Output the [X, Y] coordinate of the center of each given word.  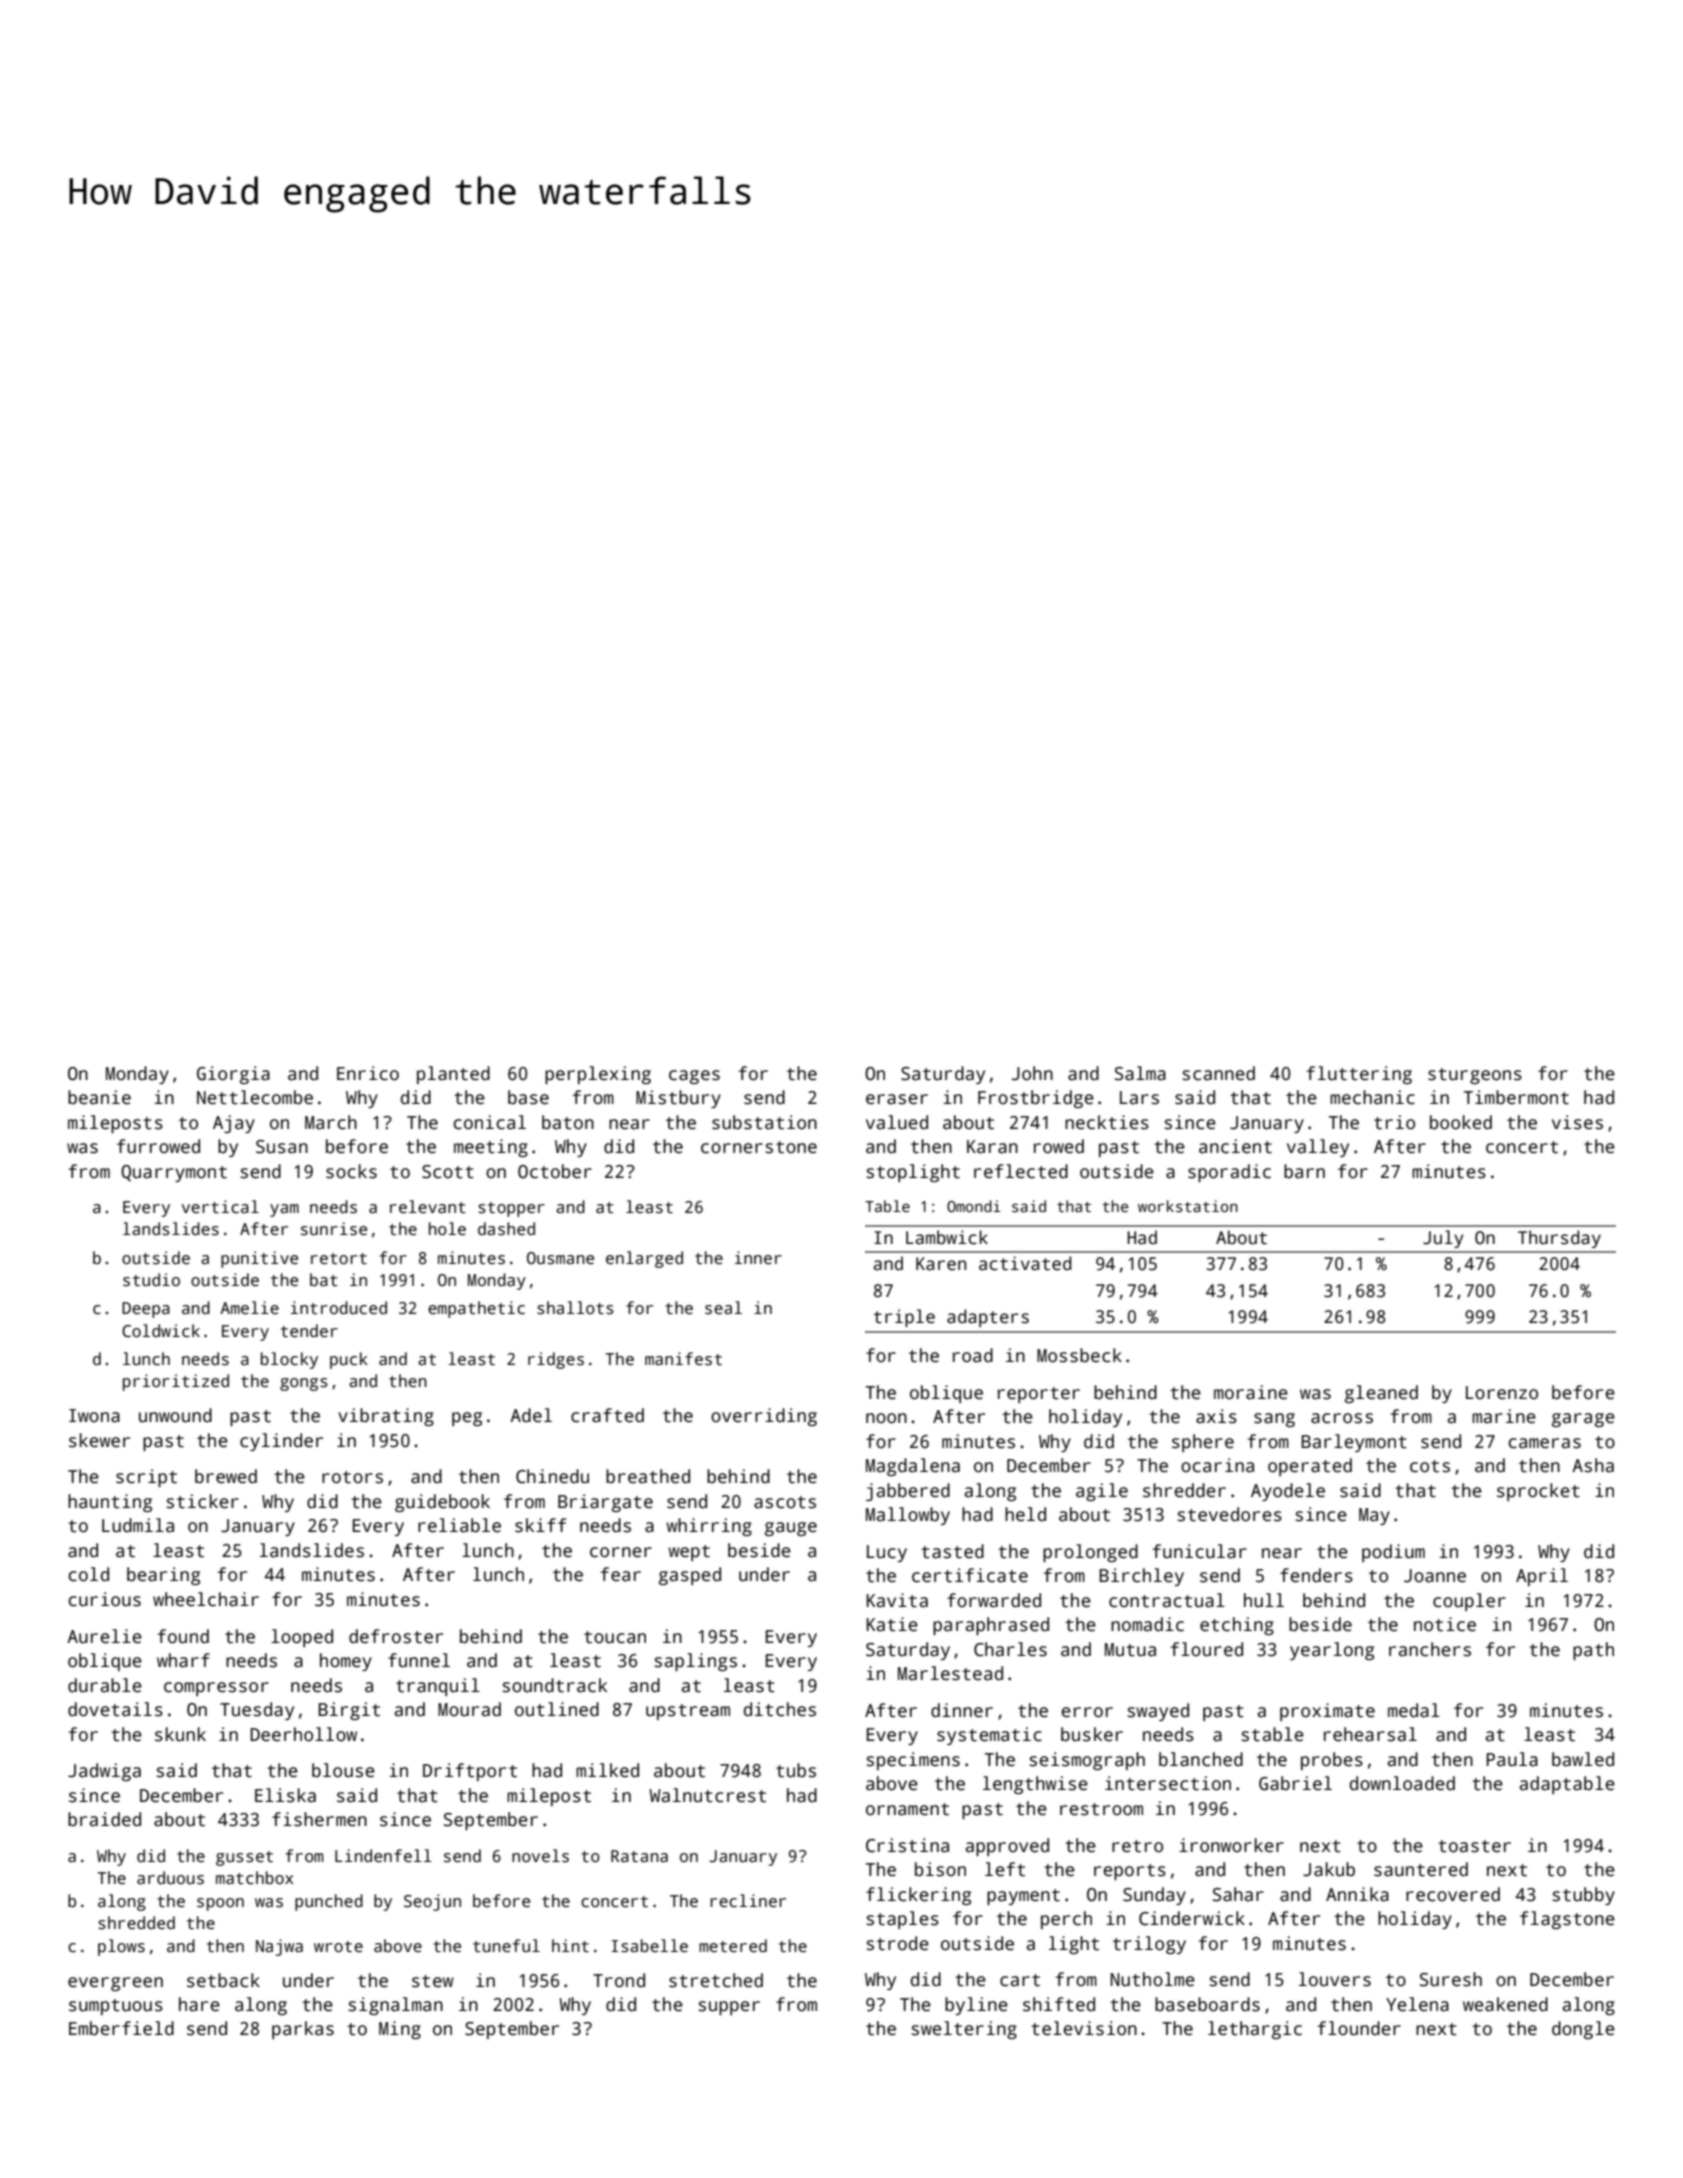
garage [1583, 1420]
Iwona [94, 1416]
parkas [303, 2030]
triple [904, 1318]
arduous [170, 1878]
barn [1304, 1171]
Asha [1593, 1465]
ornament [907, 1809]
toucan [615, 1637]
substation [764, 1122]
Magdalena [913, 1467]
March [331, 1122]
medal [1414, 1710]
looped [302, 1638]
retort [339, 1258]
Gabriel [1295, 1783]
